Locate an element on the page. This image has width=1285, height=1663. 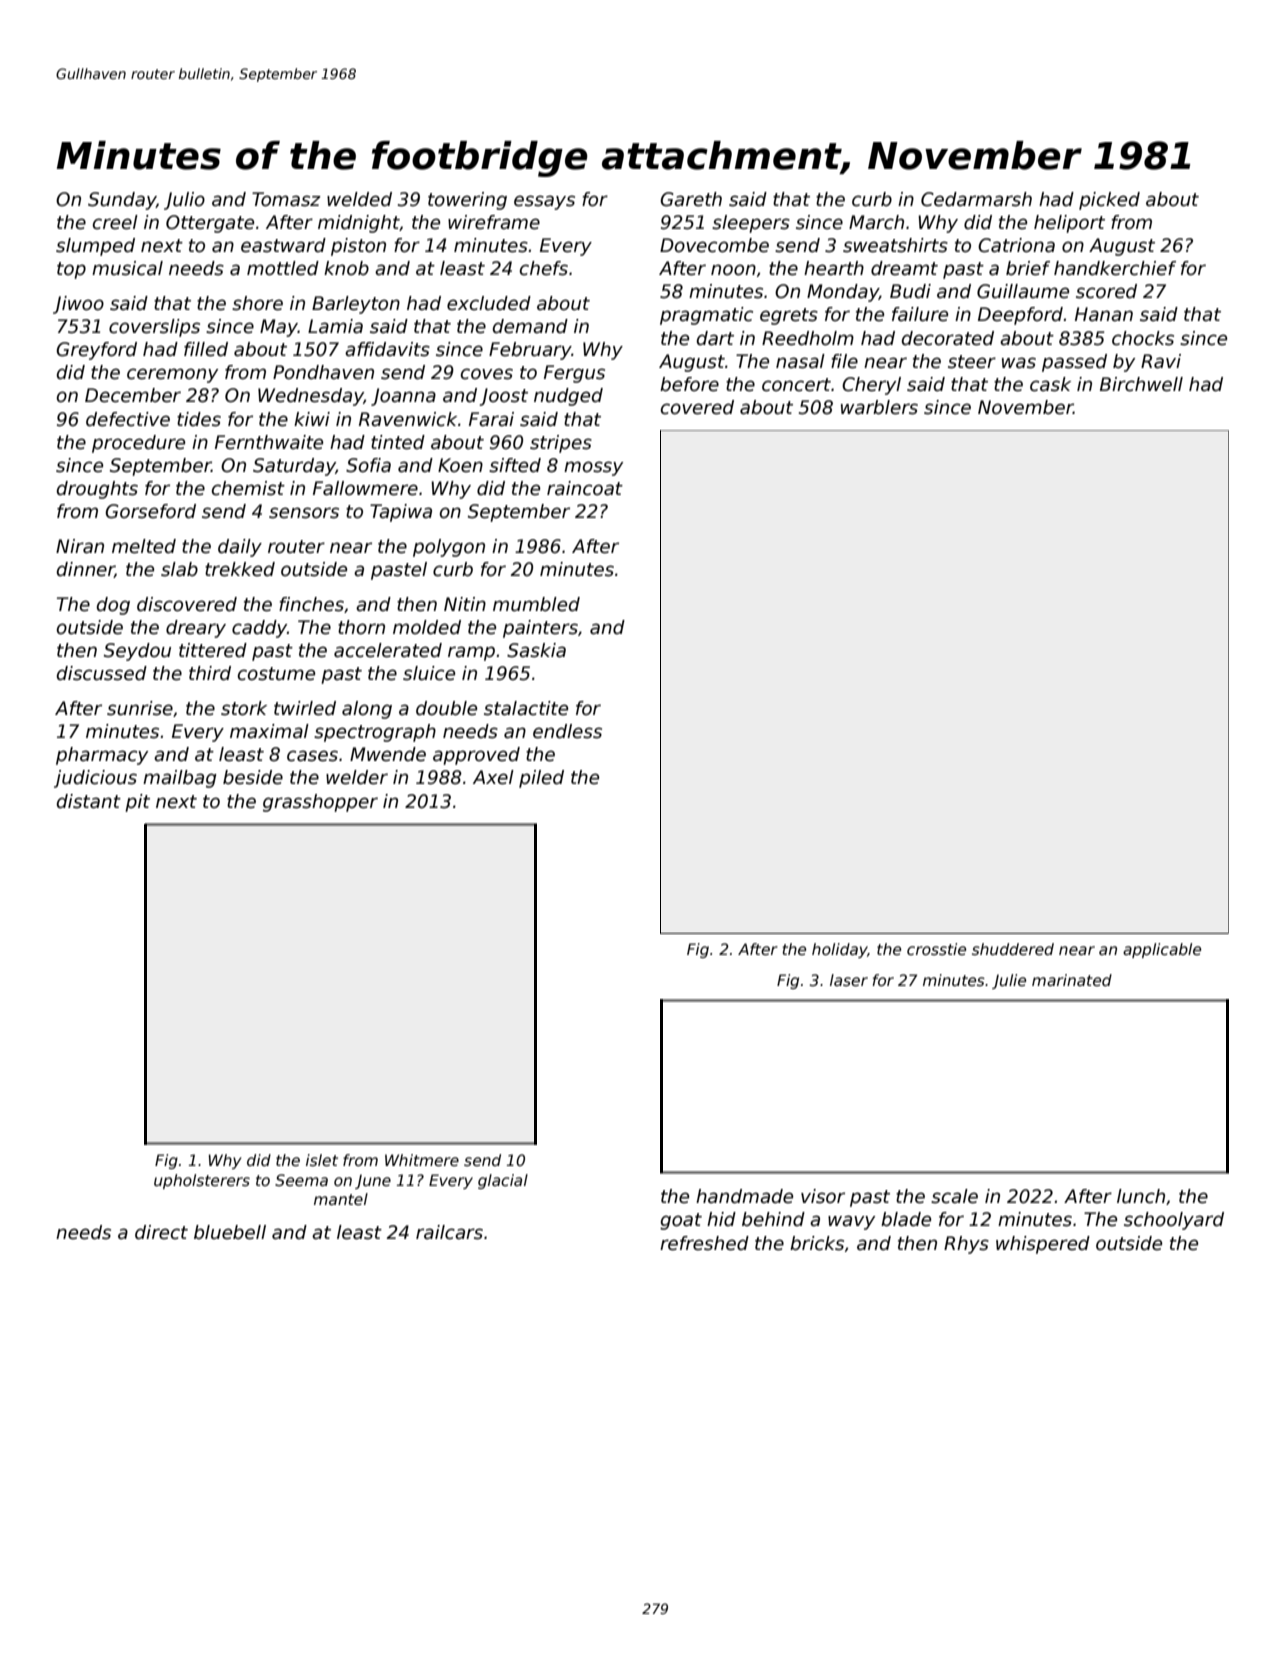
June is located at coordinates (373, 1181).
